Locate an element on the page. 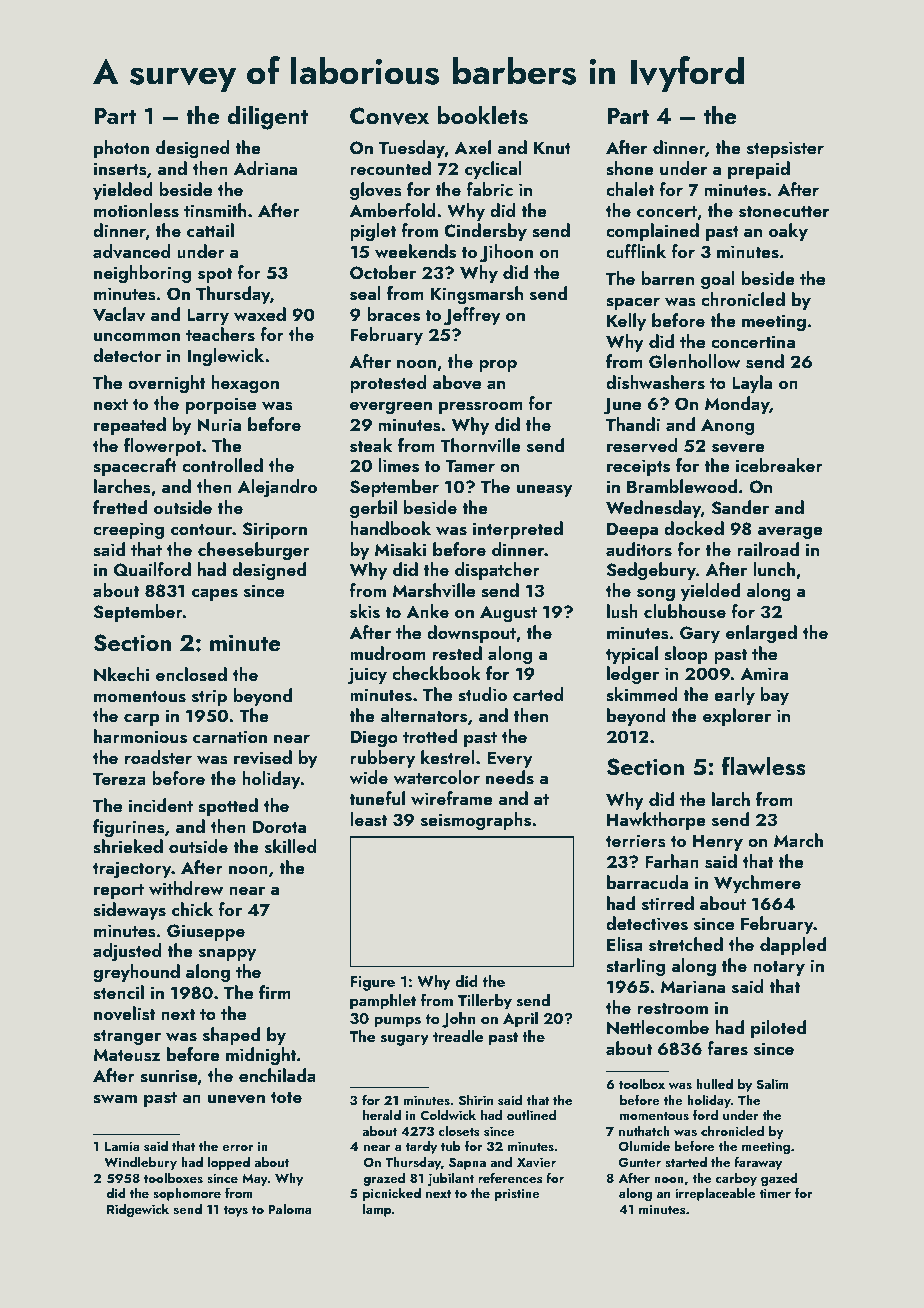  dispatcher is located at coordinates (497, 571).
